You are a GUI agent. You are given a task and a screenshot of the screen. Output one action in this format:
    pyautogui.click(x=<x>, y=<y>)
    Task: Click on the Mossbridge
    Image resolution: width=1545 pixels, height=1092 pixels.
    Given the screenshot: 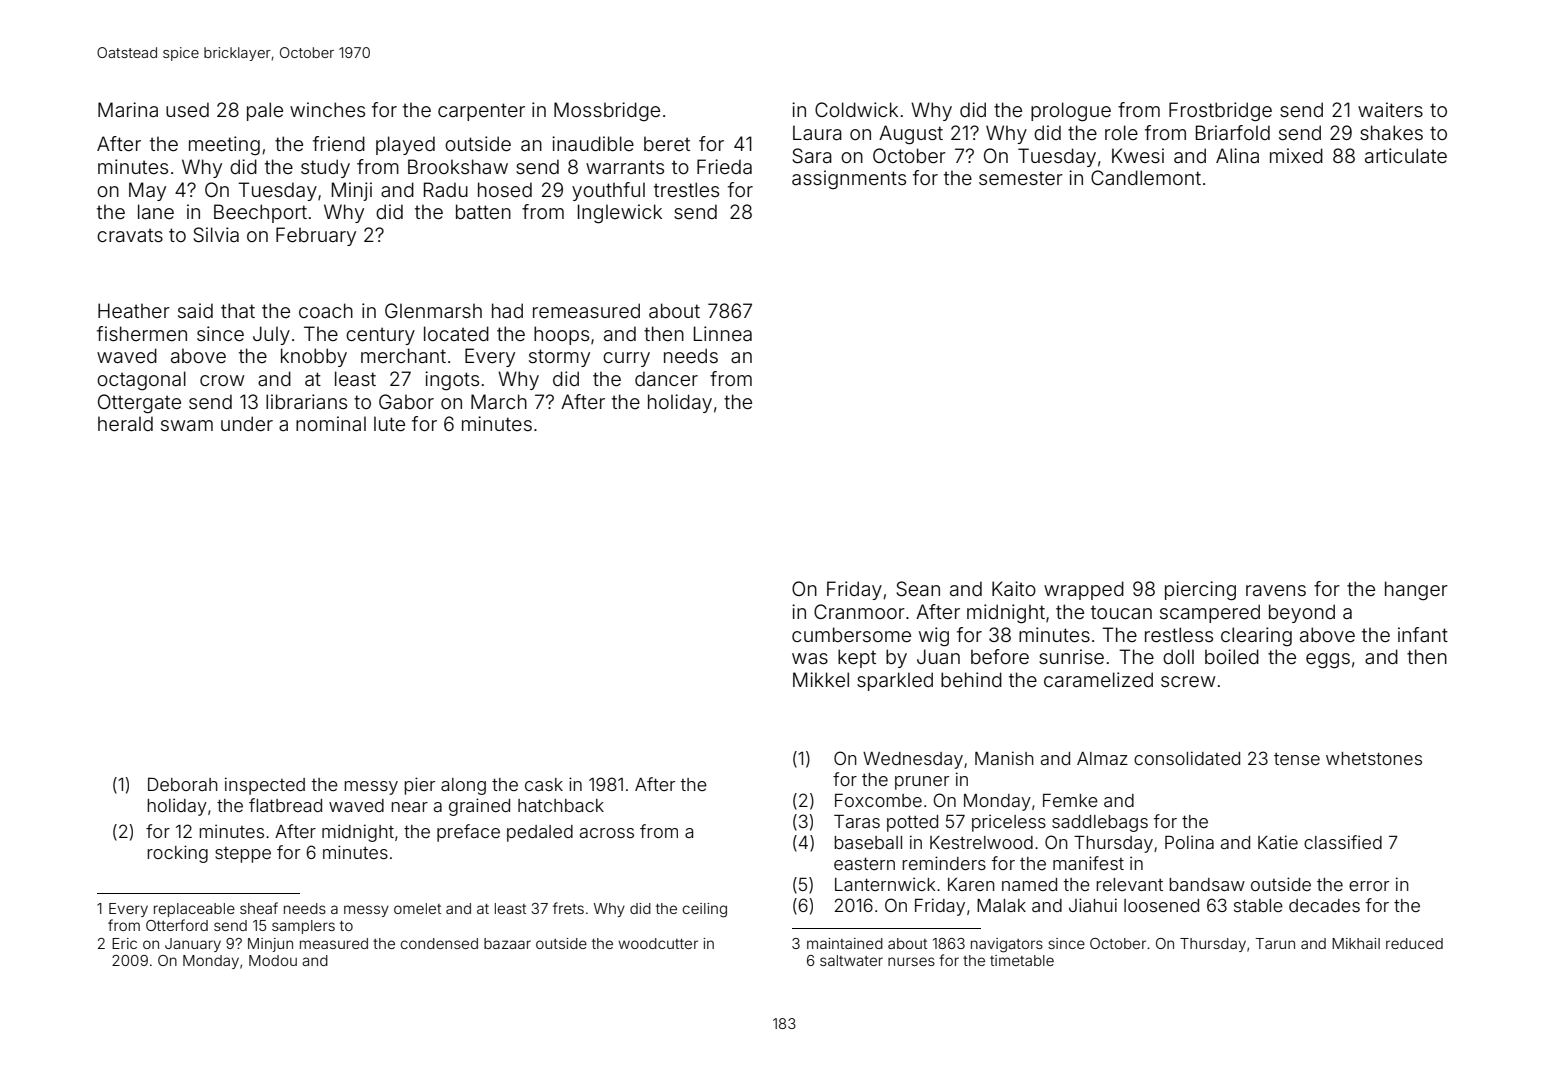 What is the action you would take?
    pyautogui.click(x=607, y=112)
